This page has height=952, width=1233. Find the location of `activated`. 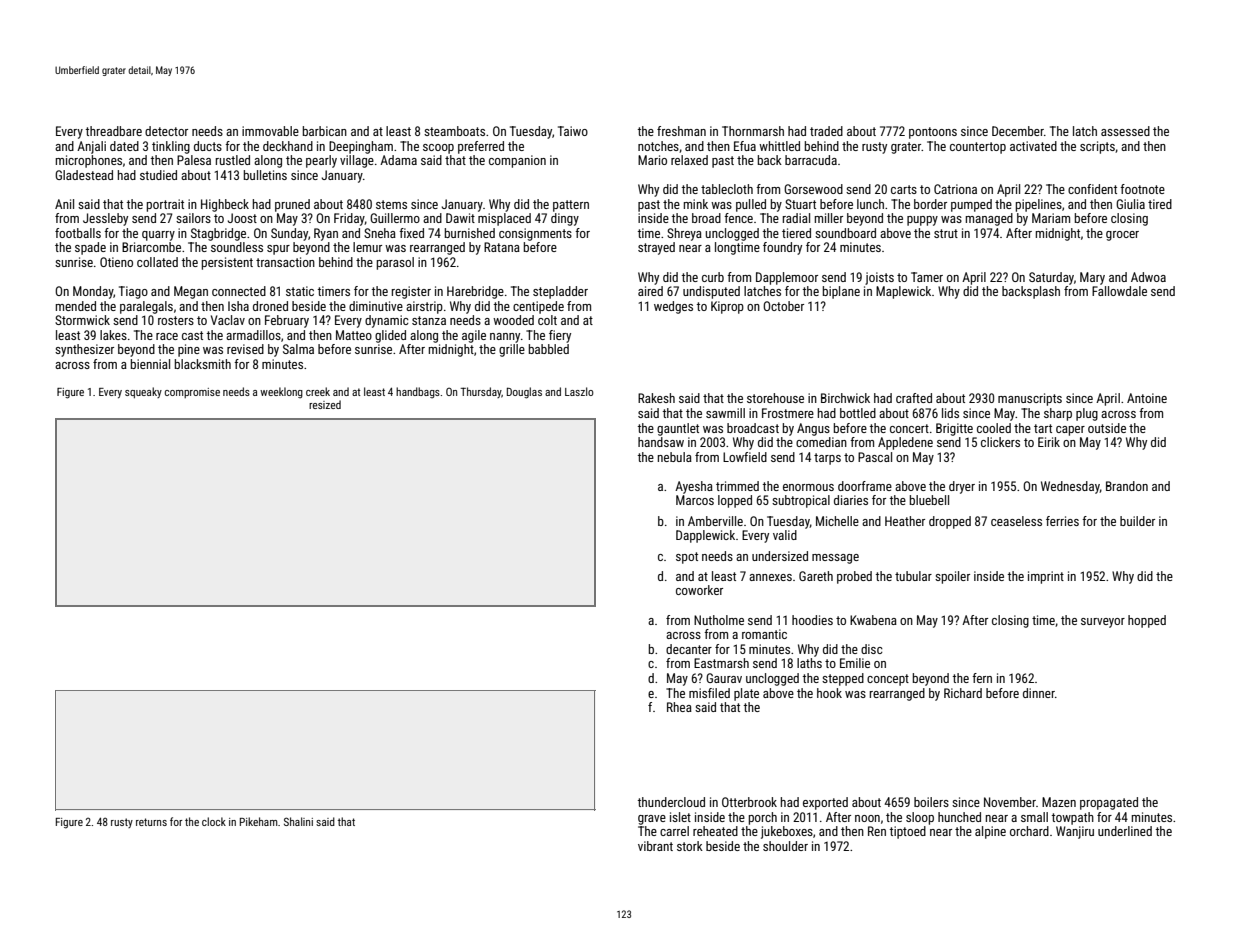

activated is located at coordinates (1033, 146).
